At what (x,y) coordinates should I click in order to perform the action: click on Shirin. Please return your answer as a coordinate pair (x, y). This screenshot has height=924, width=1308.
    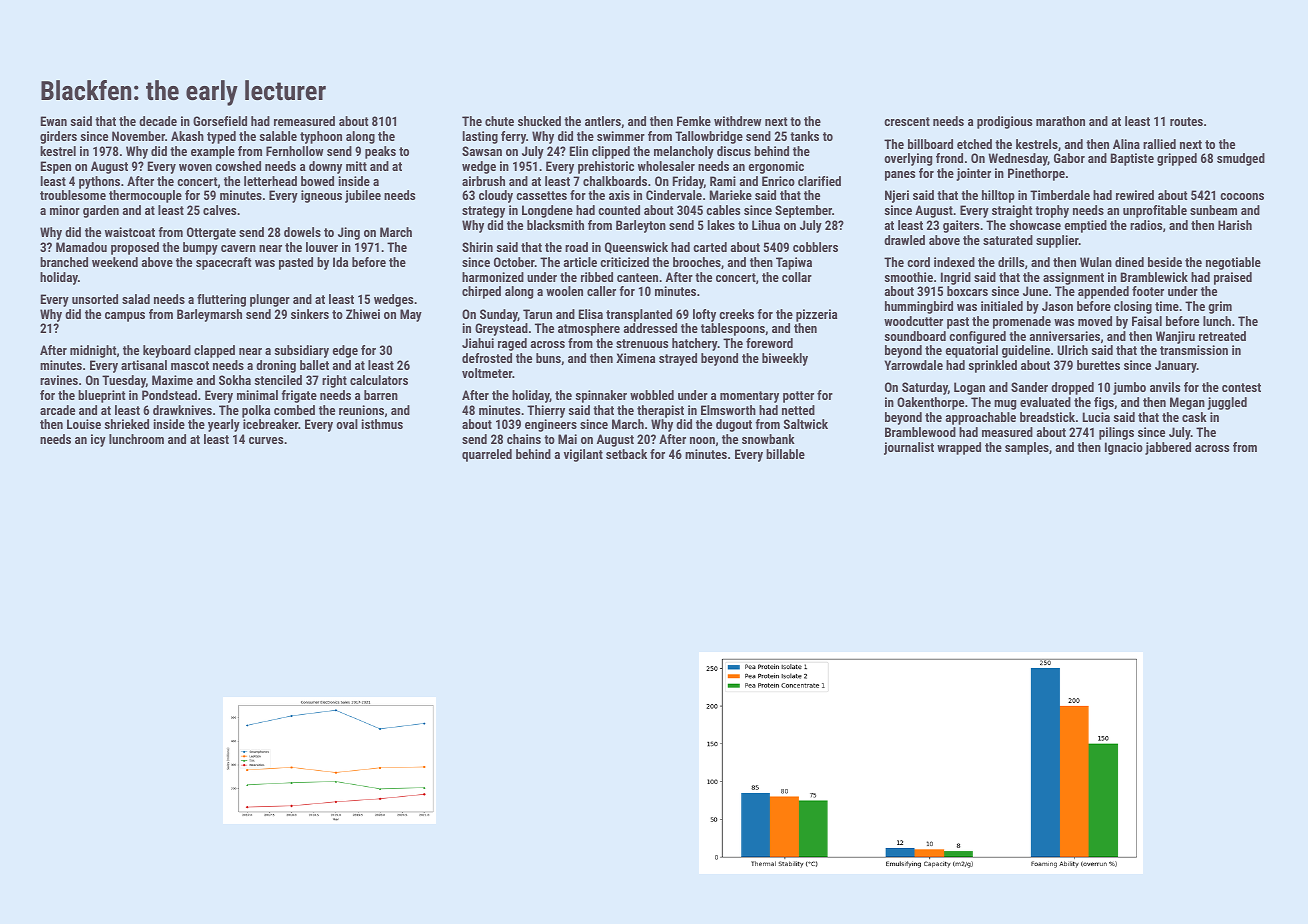
    Looking at the image, I should click on (477, 247).
